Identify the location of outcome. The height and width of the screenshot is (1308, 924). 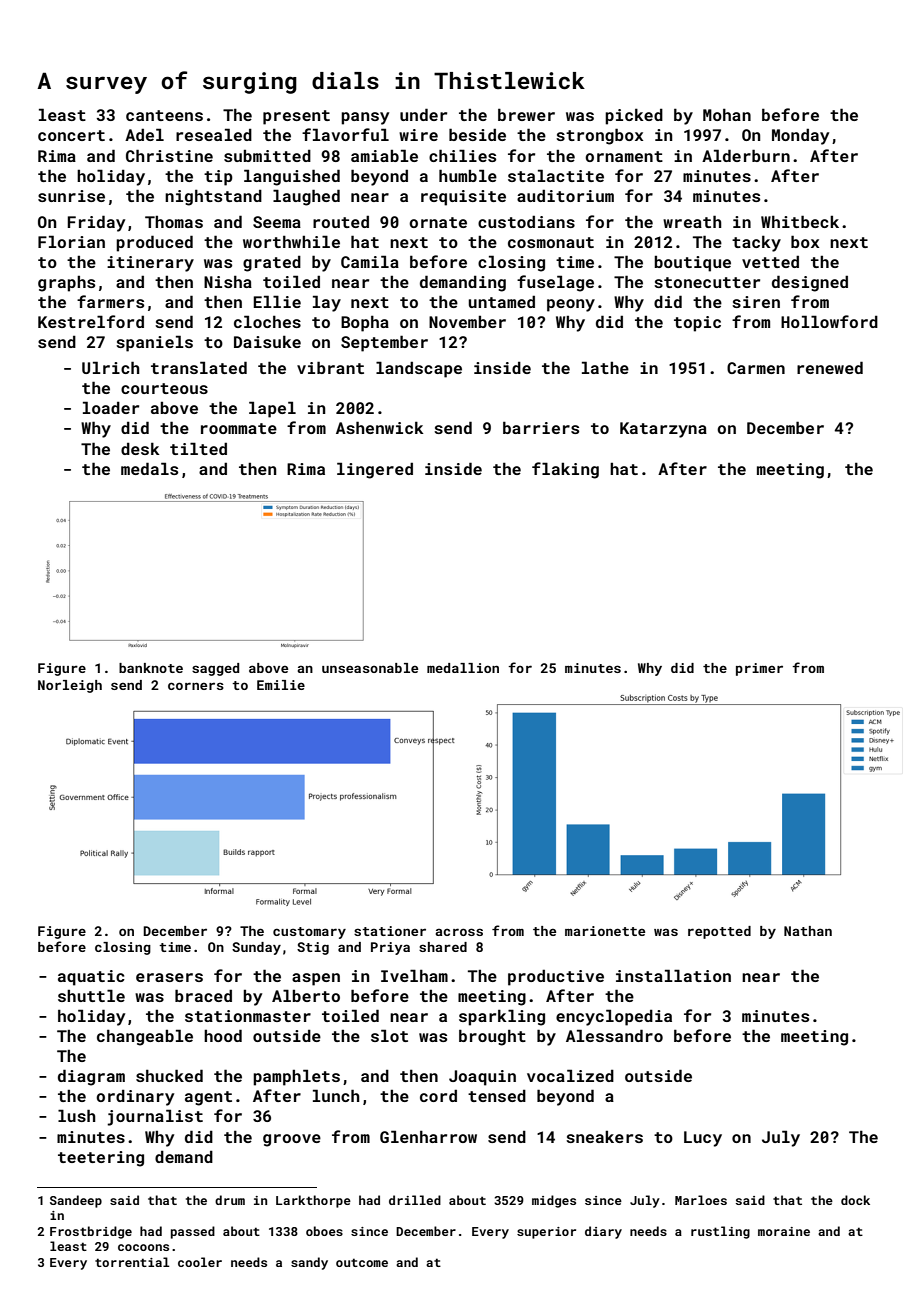
(362, 1262).
